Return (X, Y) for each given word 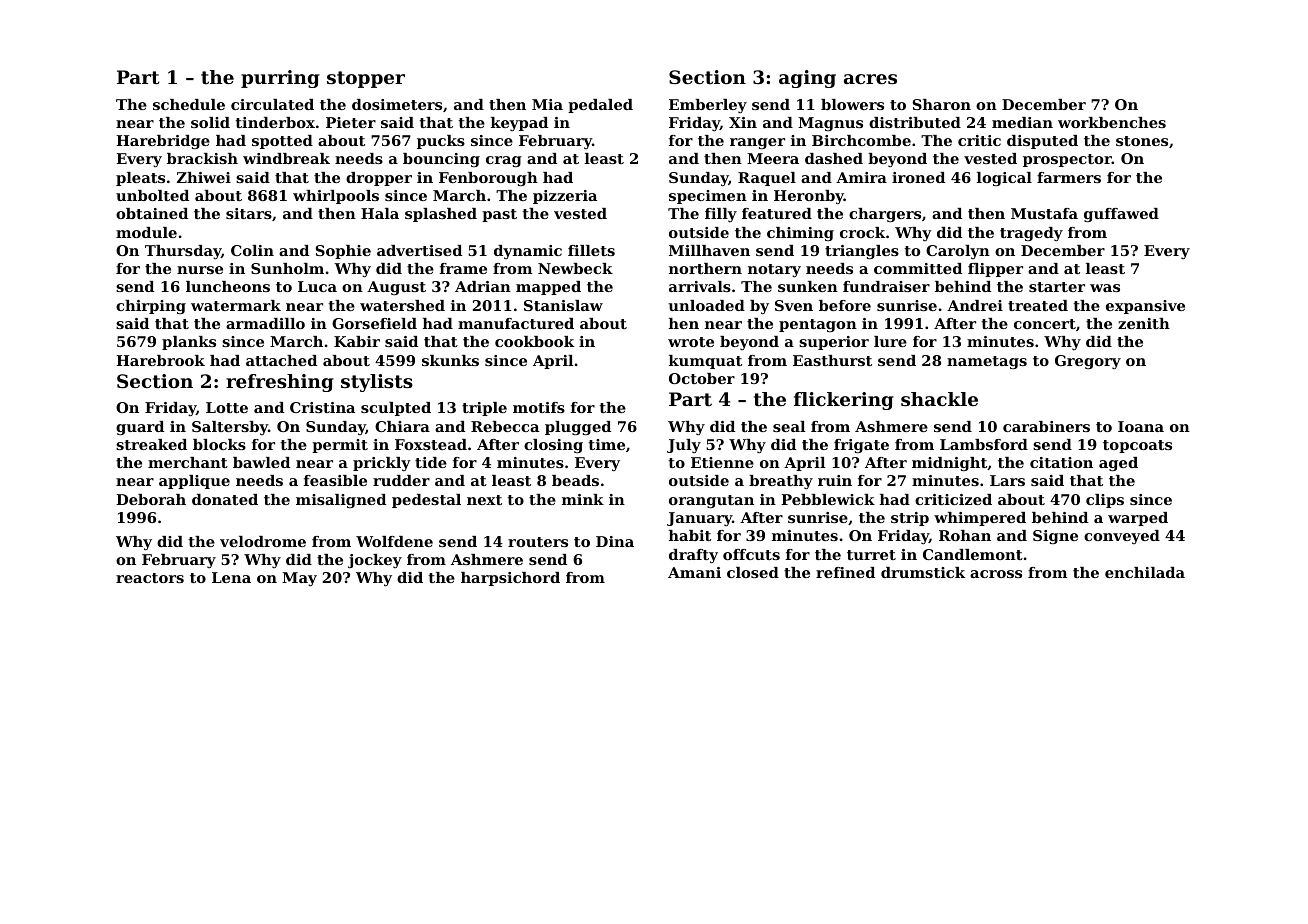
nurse (200, 270)
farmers (1069, 177)
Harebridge (163, 142)
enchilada (1145, 572)
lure (890, 341)
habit (690, 535)
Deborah (151, 499)
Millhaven (709, 250)
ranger (757, 143)
